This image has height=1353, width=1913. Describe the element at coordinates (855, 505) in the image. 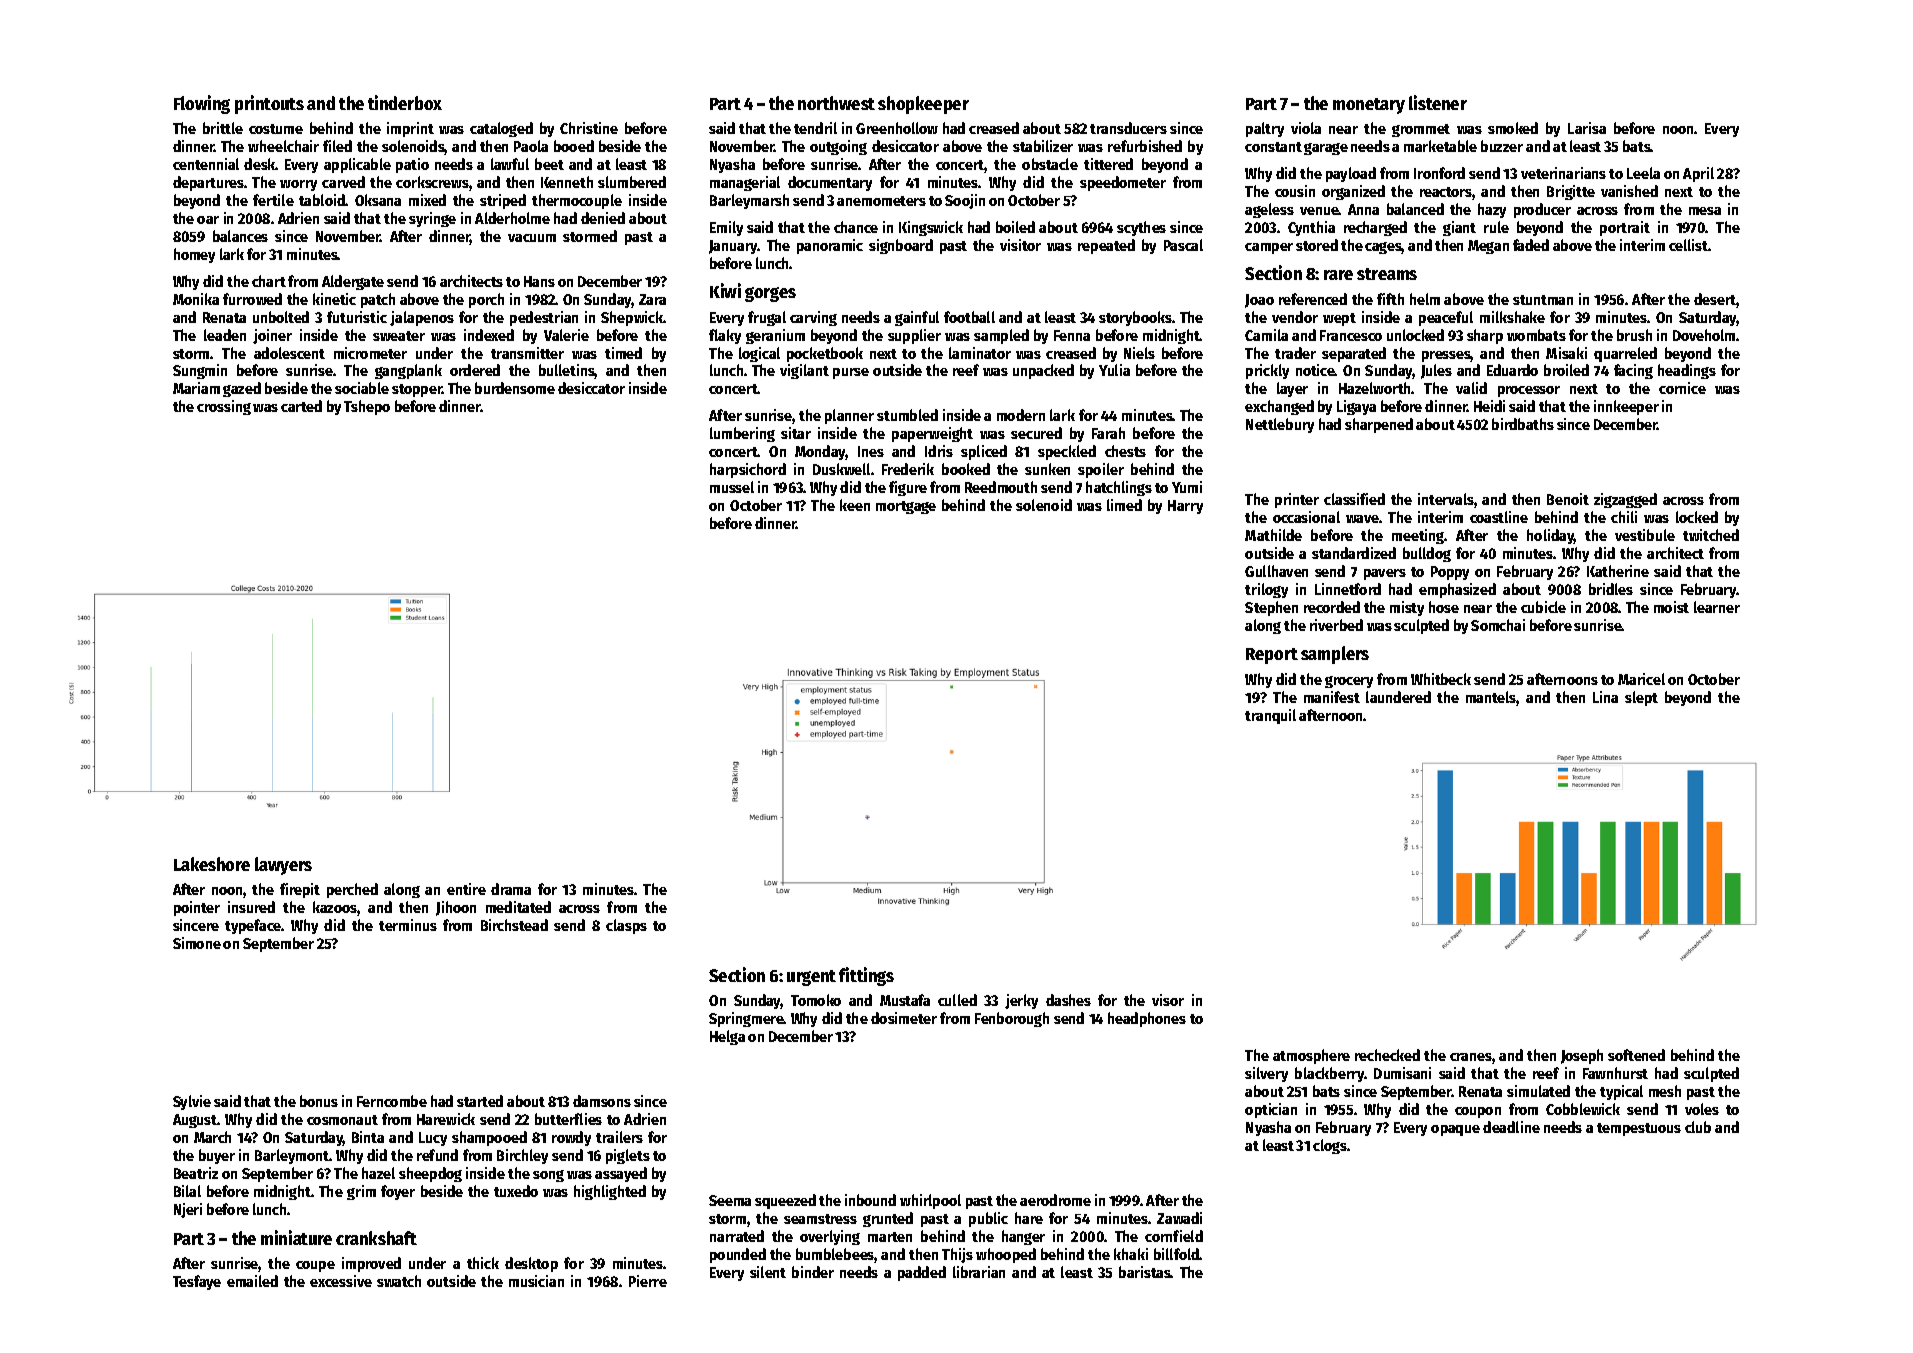

I see `keen` at that location.
